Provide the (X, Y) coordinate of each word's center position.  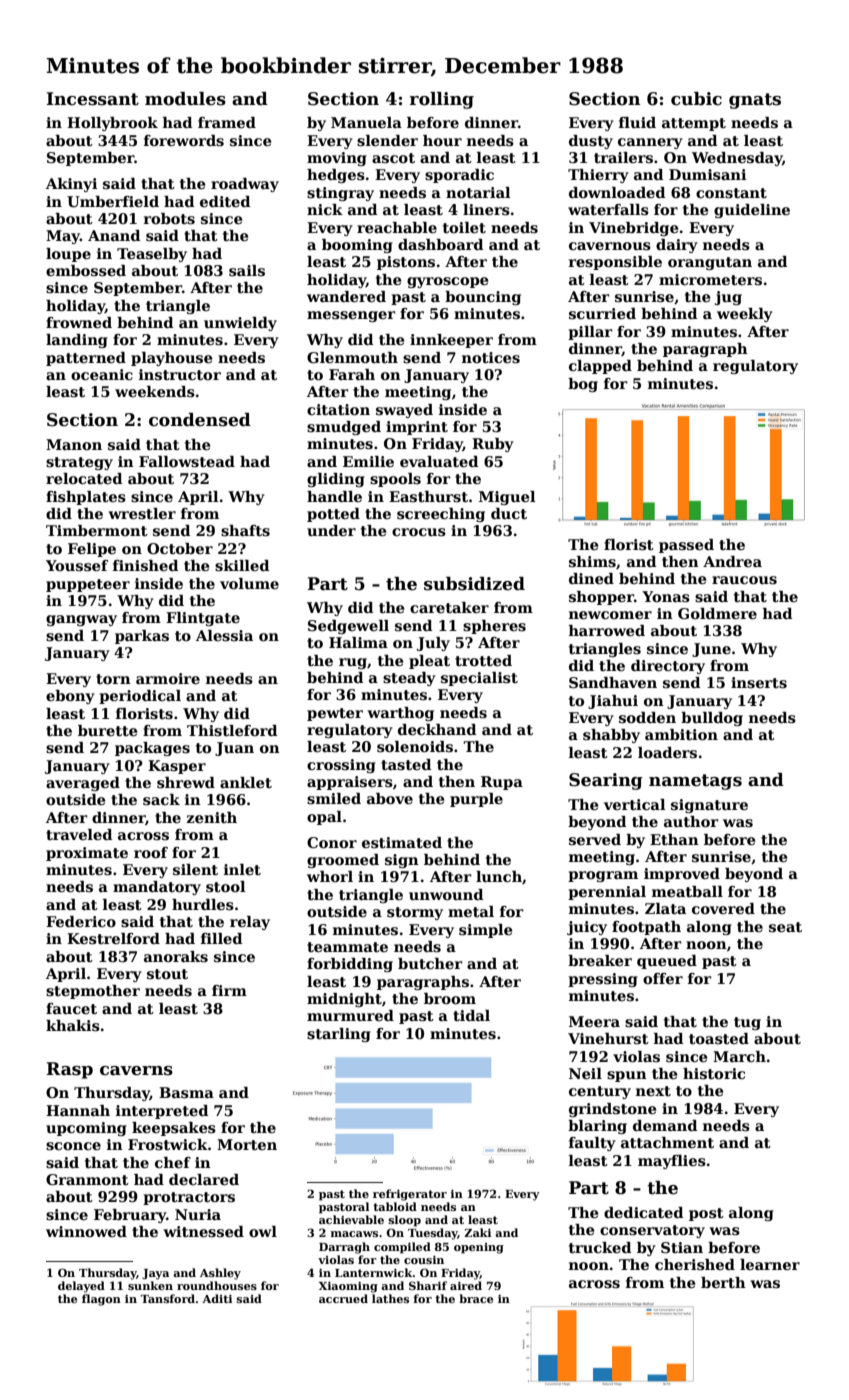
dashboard (440, 245)
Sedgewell (348, 627)
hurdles (203, 905)
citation (338, 409)
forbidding (350, 965)
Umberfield (113, 202)
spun (627, 1076)
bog (583, 385)
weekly (745, 315)
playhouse (172, 359)
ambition (681, 734)
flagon (101, 1300)
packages (152, 749)
